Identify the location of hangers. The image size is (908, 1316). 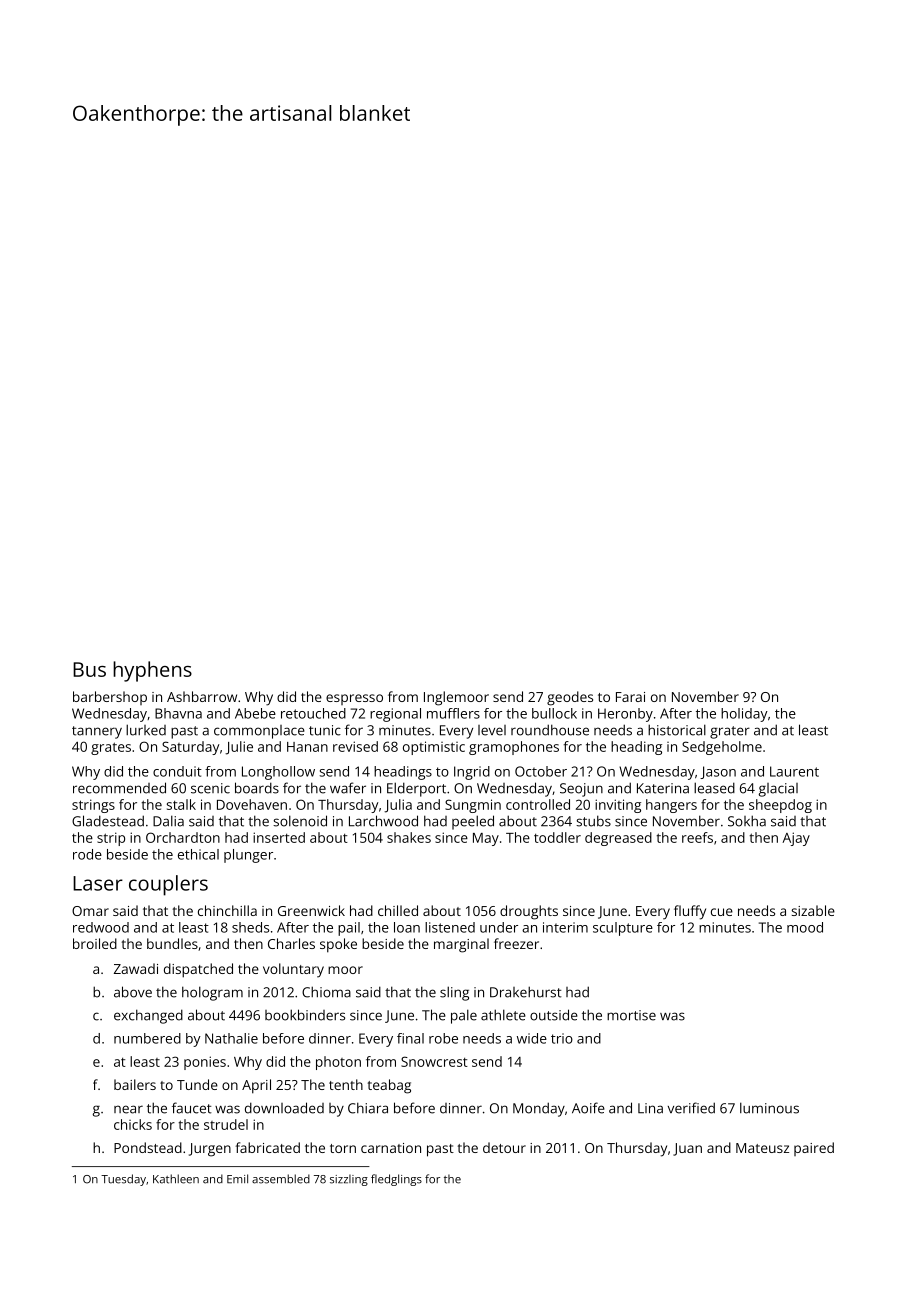
(671, 806).
